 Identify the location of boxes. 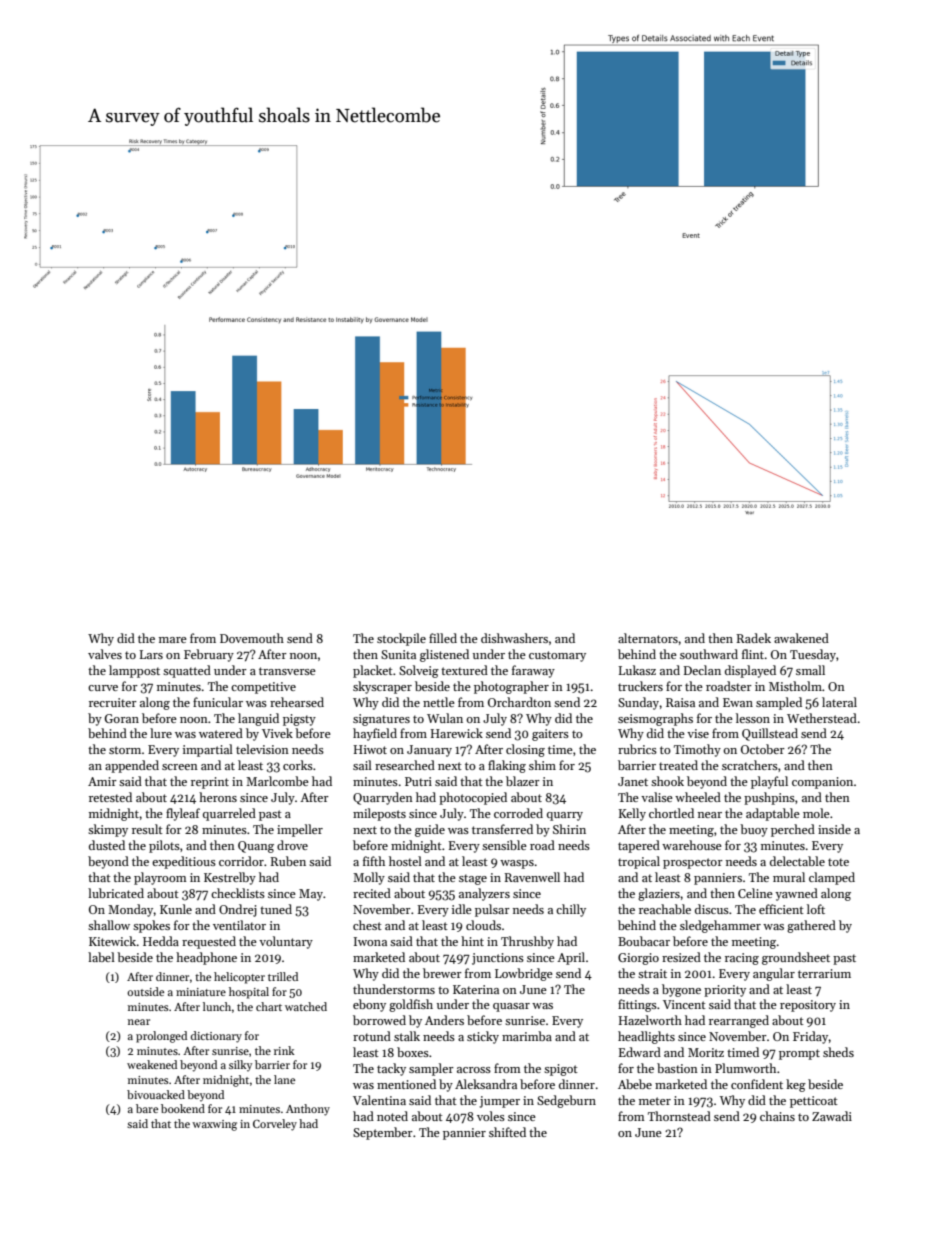
(413, 1052).
